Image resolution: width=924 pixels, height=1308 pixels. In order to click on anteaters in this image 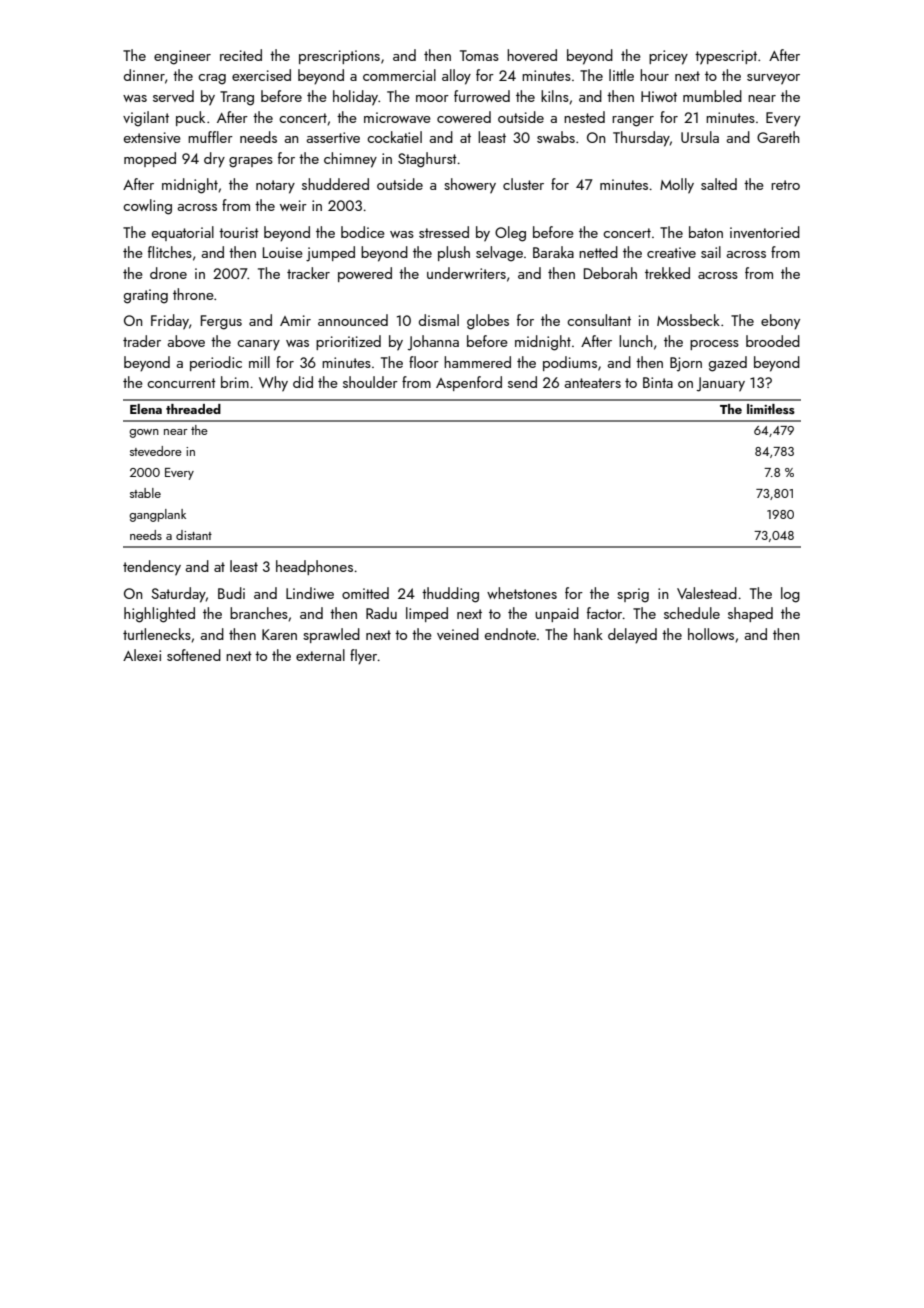, I will do `click(592, 383)`.
